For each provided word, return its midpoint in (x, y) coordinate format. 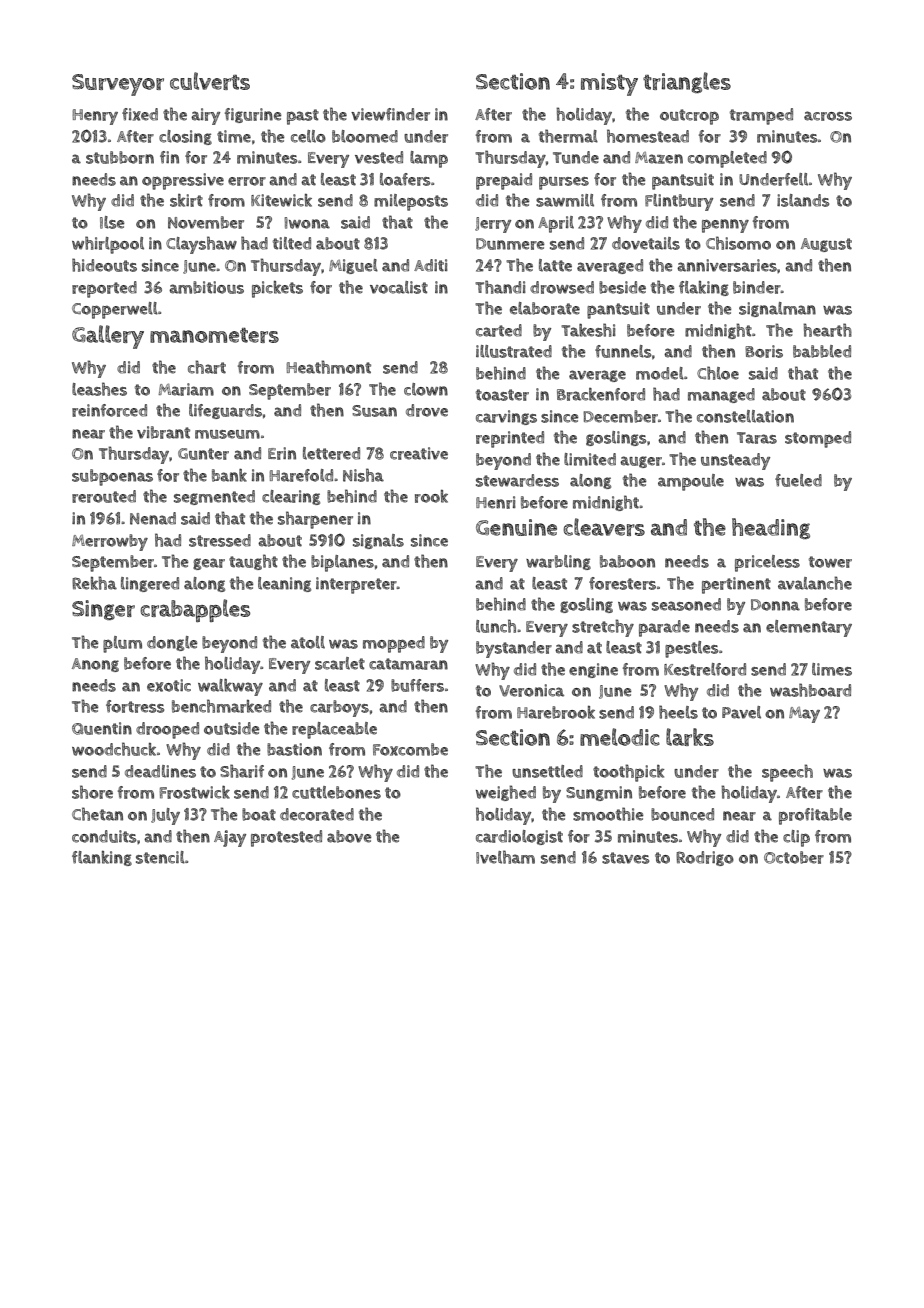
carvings (506, 417)
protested (286, 838)
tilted (292, 243)
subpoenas (112, 477)
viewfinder (390, 114)
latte (555, 265)
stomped (818, 439)
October (794, 857)
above (349, 836)
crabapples (195, 610)
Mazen (659, 158)
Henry (95, 117)
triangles (687, 82)
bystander (514, 649)
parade (664, 628)
